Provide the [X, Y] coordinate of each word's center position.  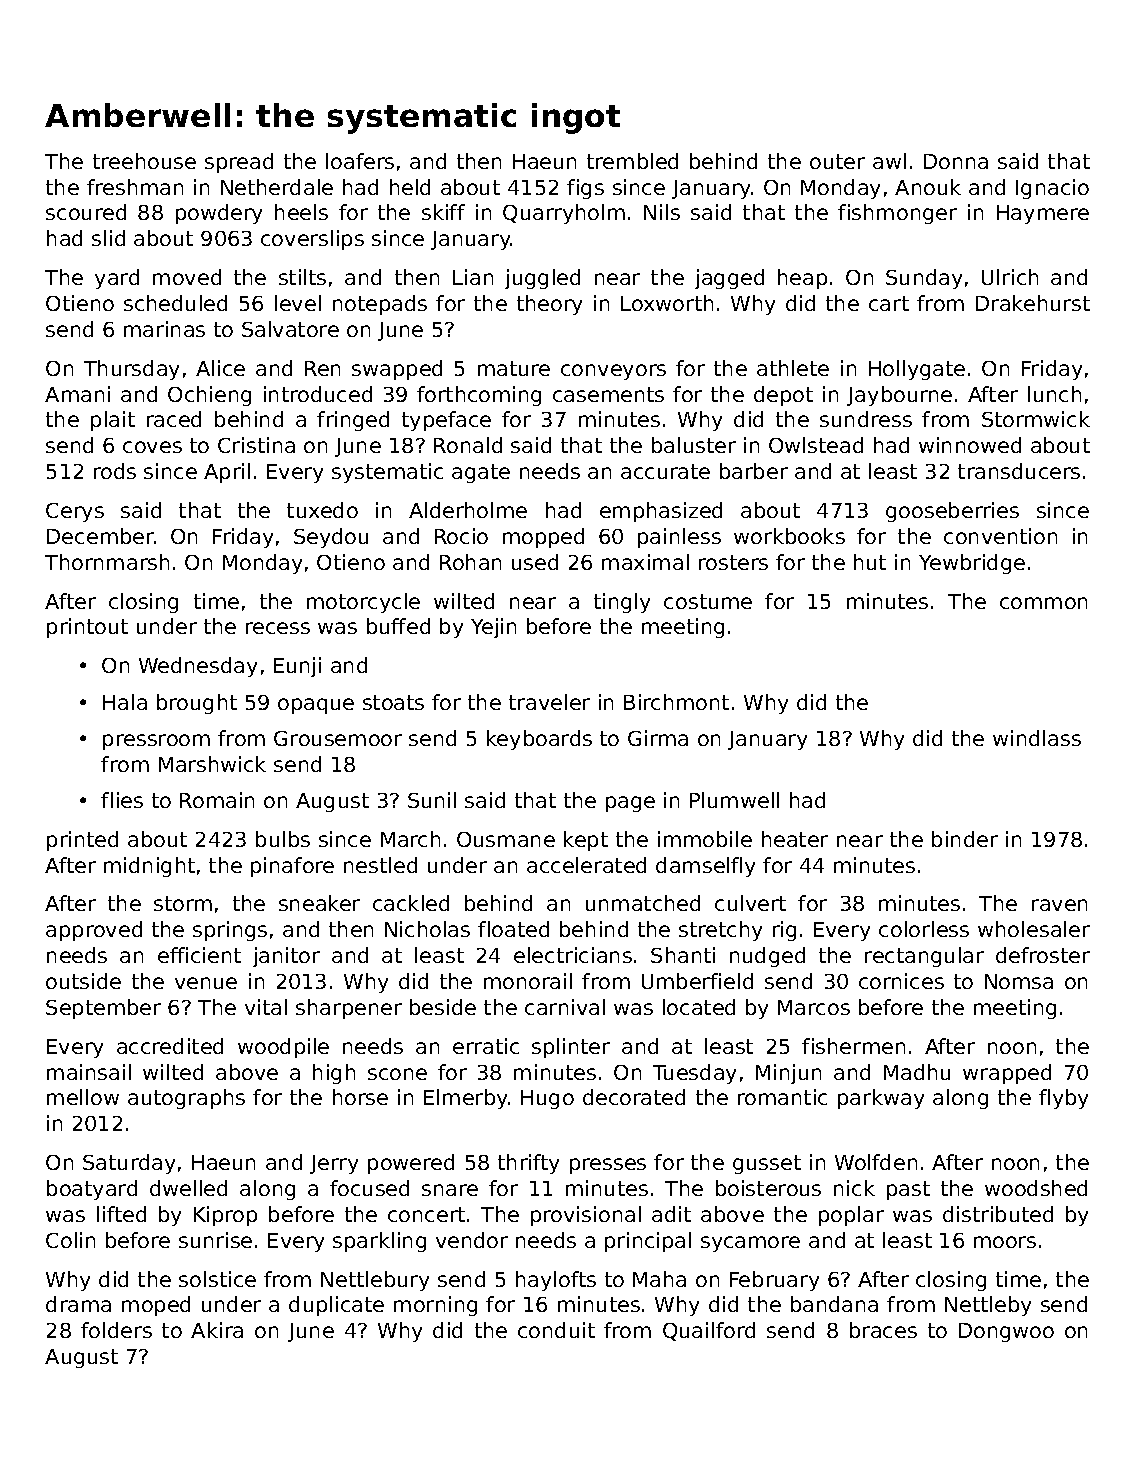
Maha [659, 1279]
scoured [86, 212]
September [103, 1009]
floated [513, 929]
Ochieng [209, 396]
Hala [125, 702]
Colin [70, 1240]
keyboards [539, 740]
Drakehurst [1033, 303]
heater [795, 839]
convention [1000, 536]
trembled [632, 161]
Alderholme [468, 510]
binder [965, 839]
